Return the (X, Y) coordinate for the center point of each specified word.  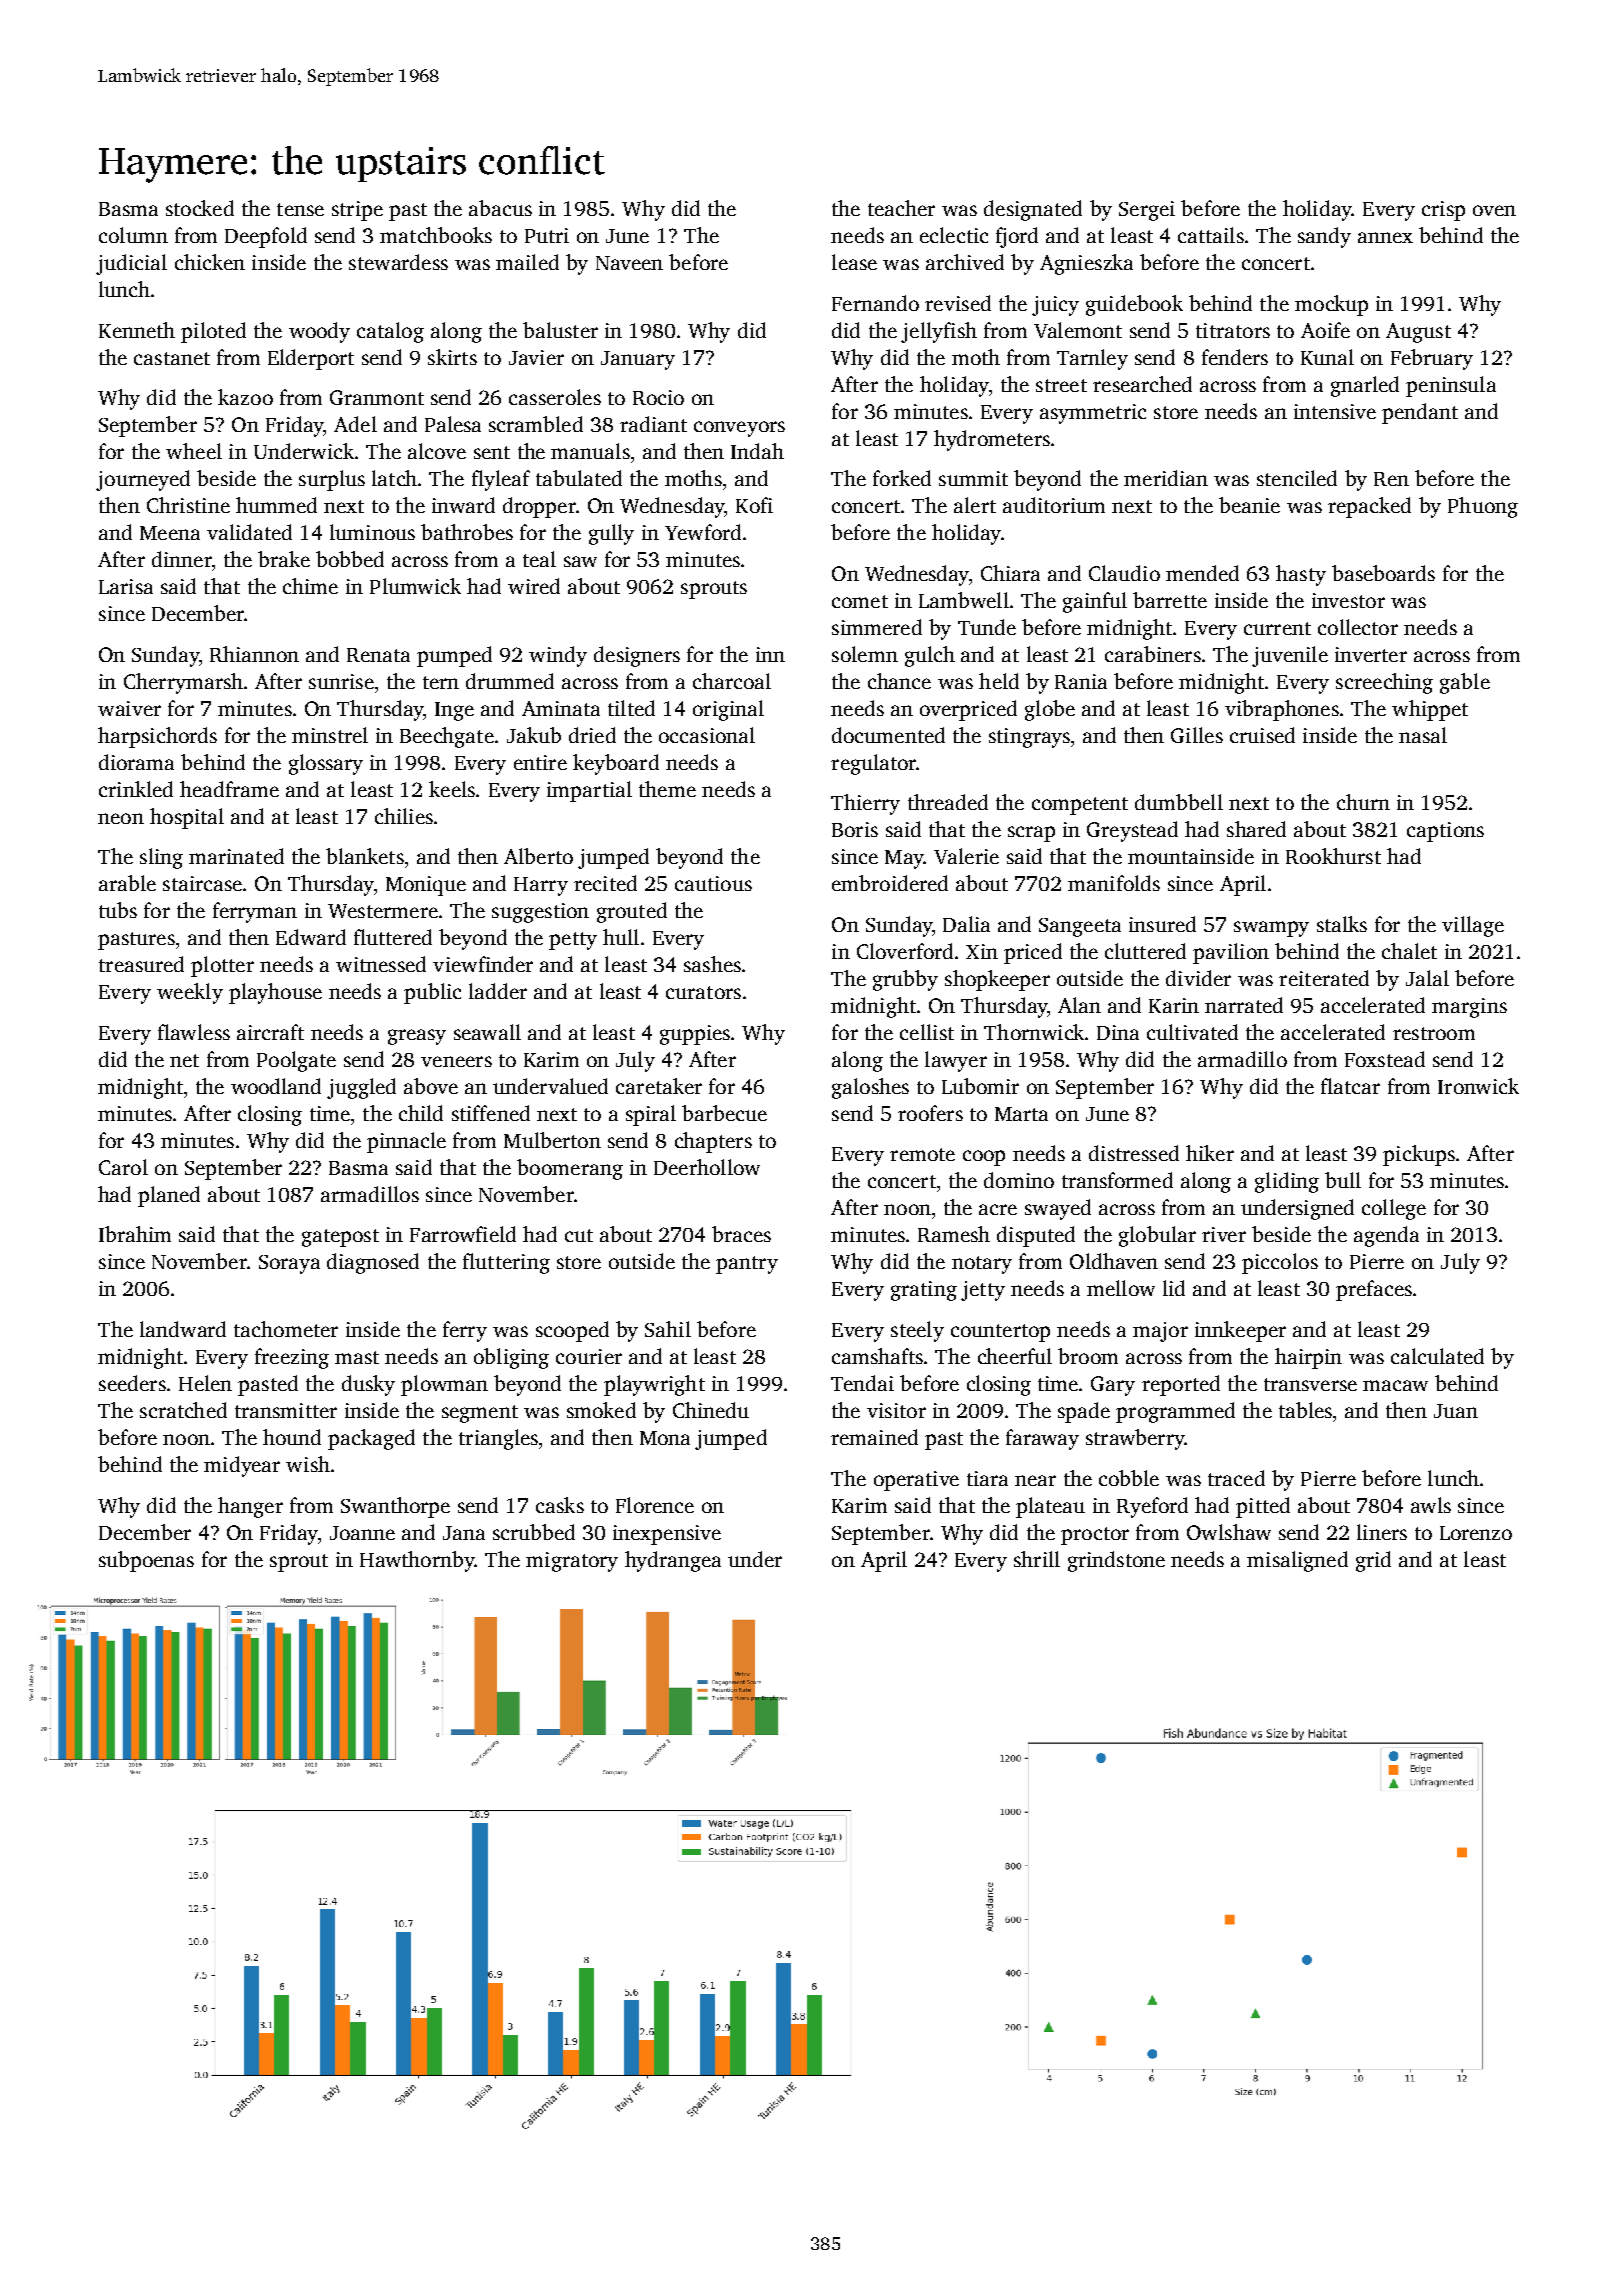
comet (860, 601)
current (1277, 628)
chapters (713, 1142)
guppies (695, 1035)
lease (854, 262)
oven (1494, 210)
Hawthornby (417, 1561)
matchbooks (436, 235)
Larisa (126, 586)
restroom (1434, 1033)
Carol (123, 1167)
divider (1198, 978)
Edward (311, 937)
